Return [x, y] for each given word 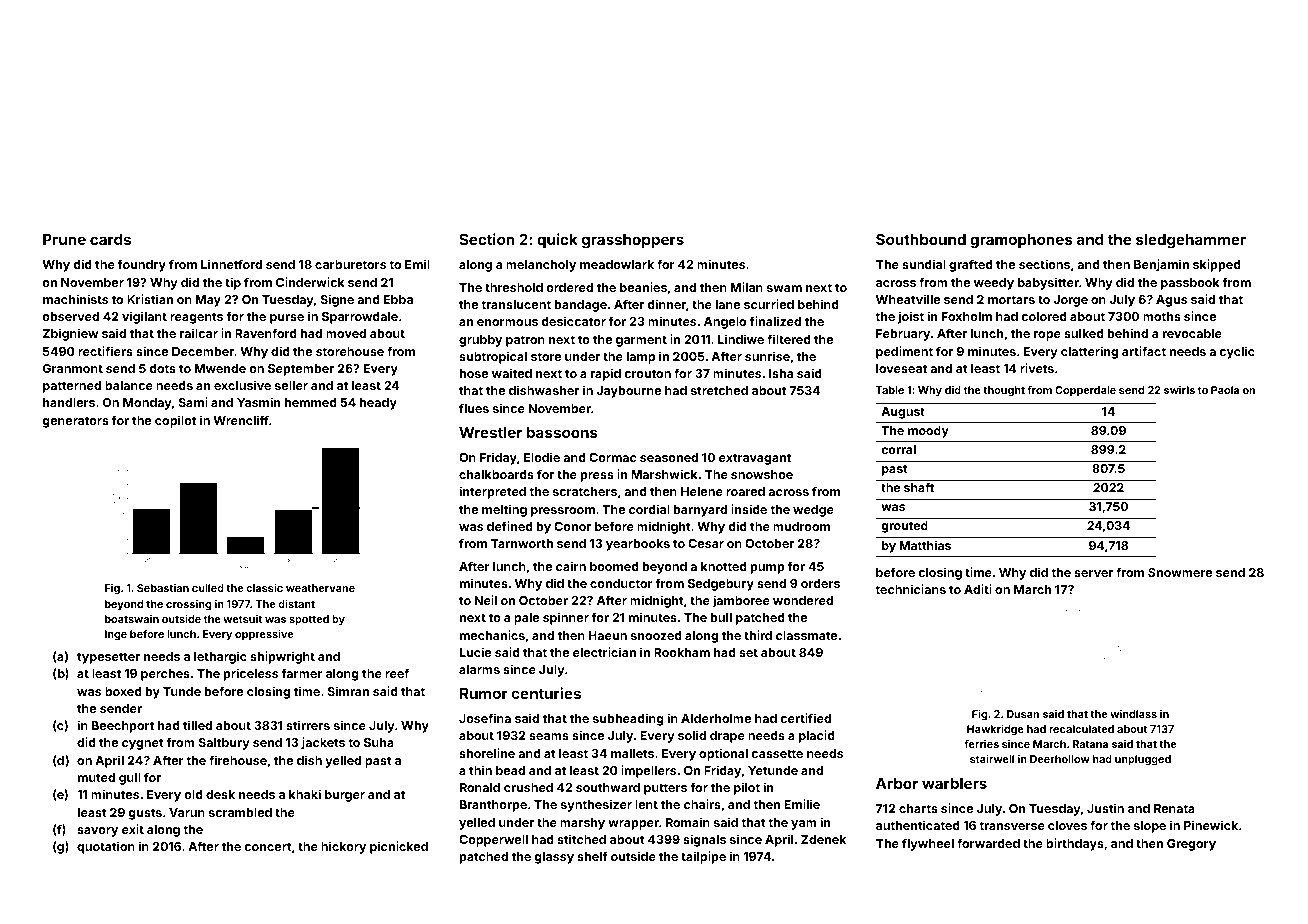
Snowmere [1180, 572]
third [758, 635]
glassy [554, 858]
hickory [343, 847]
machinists [75, 299]
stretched [719, 390]
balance [129, 385]
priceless [251, 674]
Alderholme [716, 718]
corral [898, 449]
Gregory [1191, 845]
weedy [994, 284]
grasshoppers [633, 241]
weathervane [320, 588]
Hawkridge [995, 730]
